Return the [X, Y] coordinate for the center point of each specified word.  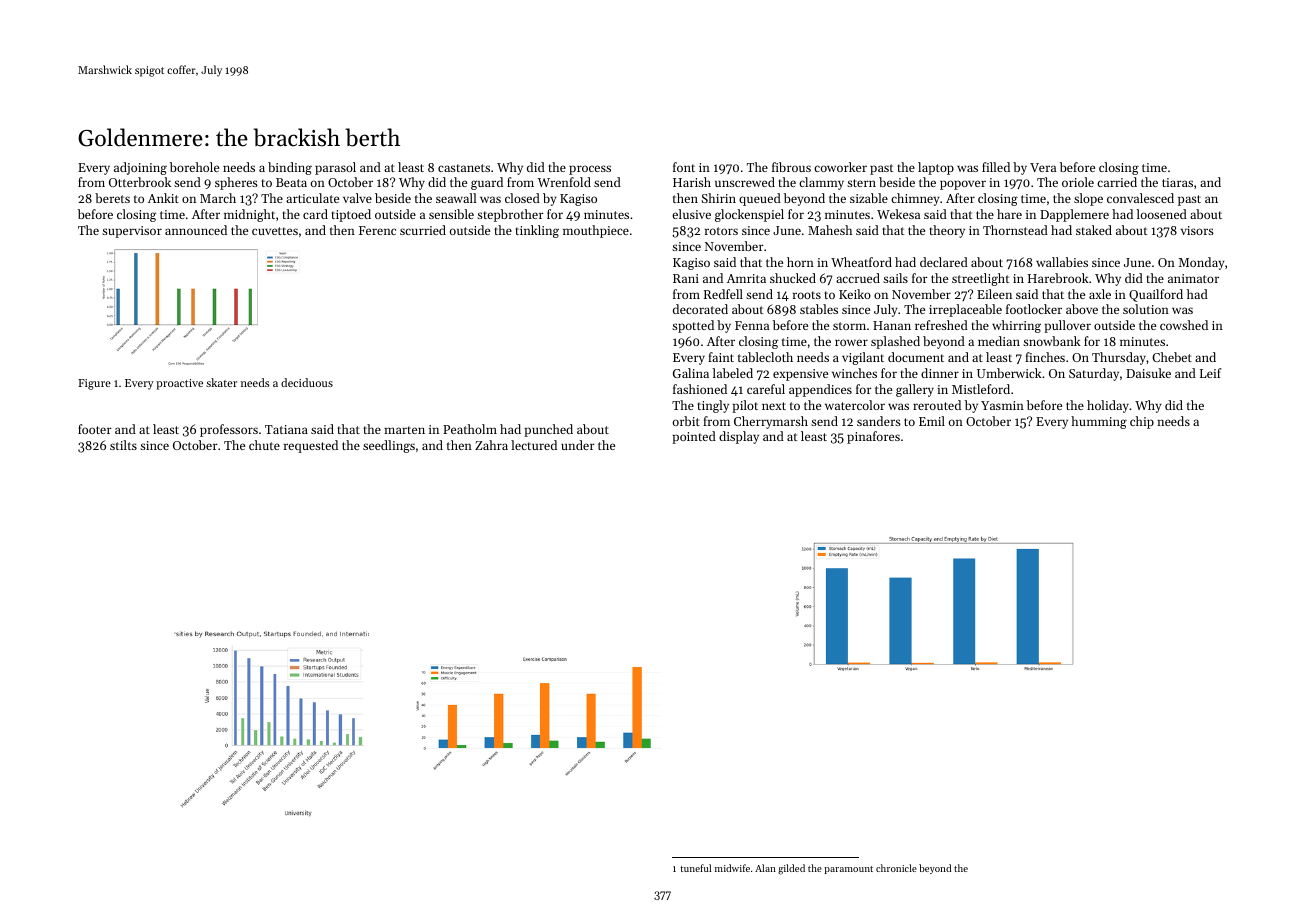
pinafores [873, 437]
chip [1142, 422]
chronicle [896, 868]
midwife [732, 868]
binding [290, 168]
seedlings [389, 446]
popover [963, 185]
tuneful [695, 868]
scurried [423, 230]
